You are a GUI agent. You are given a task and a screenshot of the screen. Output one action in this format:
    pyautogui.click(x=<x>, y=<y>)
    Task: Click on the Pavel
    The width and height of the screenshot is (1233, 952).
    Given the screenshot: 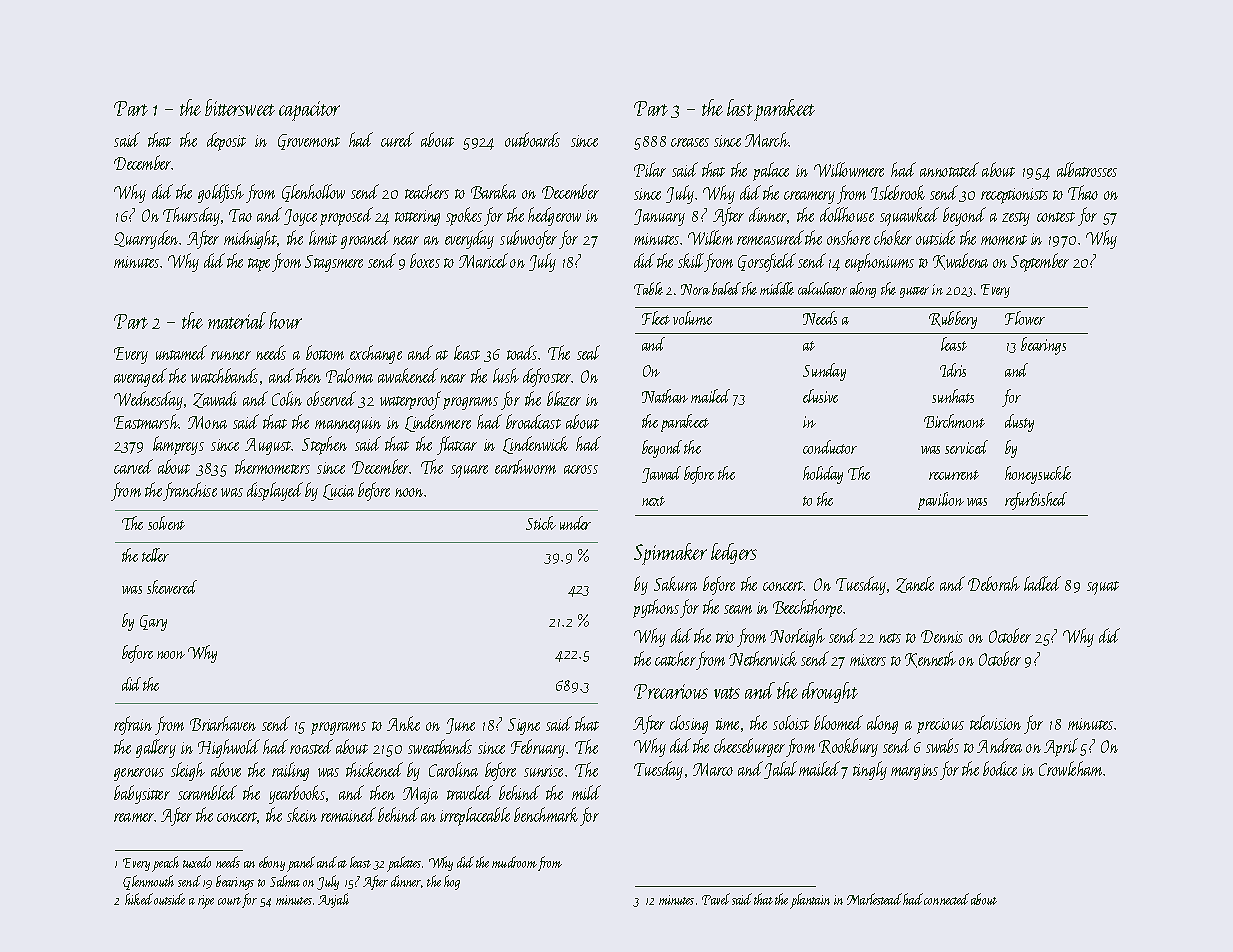 What is the action you would take?
    pyautogui.click(x=716, y=899)
